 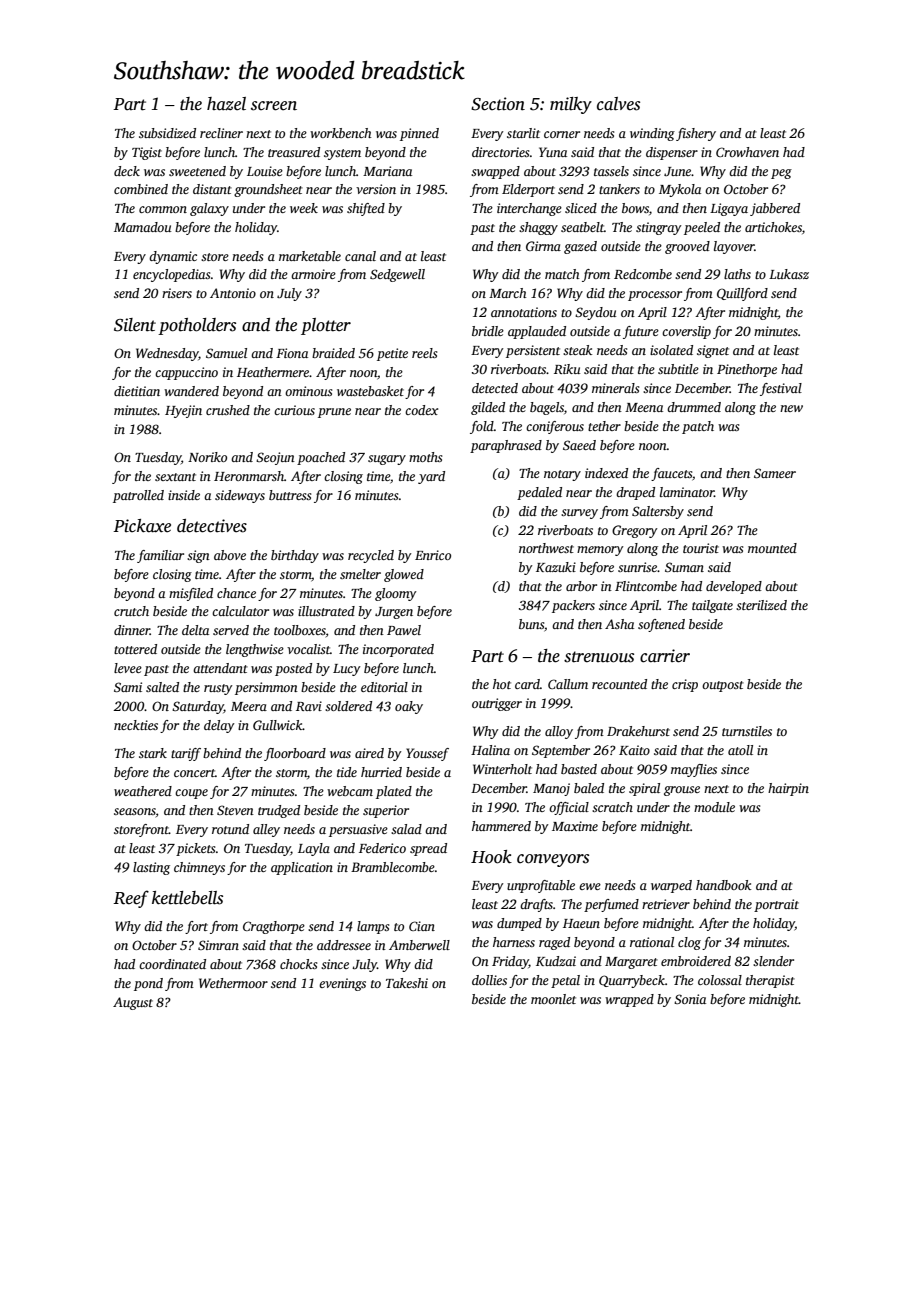 What do you see at coordinates (618, 104) in the document?
I see `calves` at bounding box center [618, 104].
